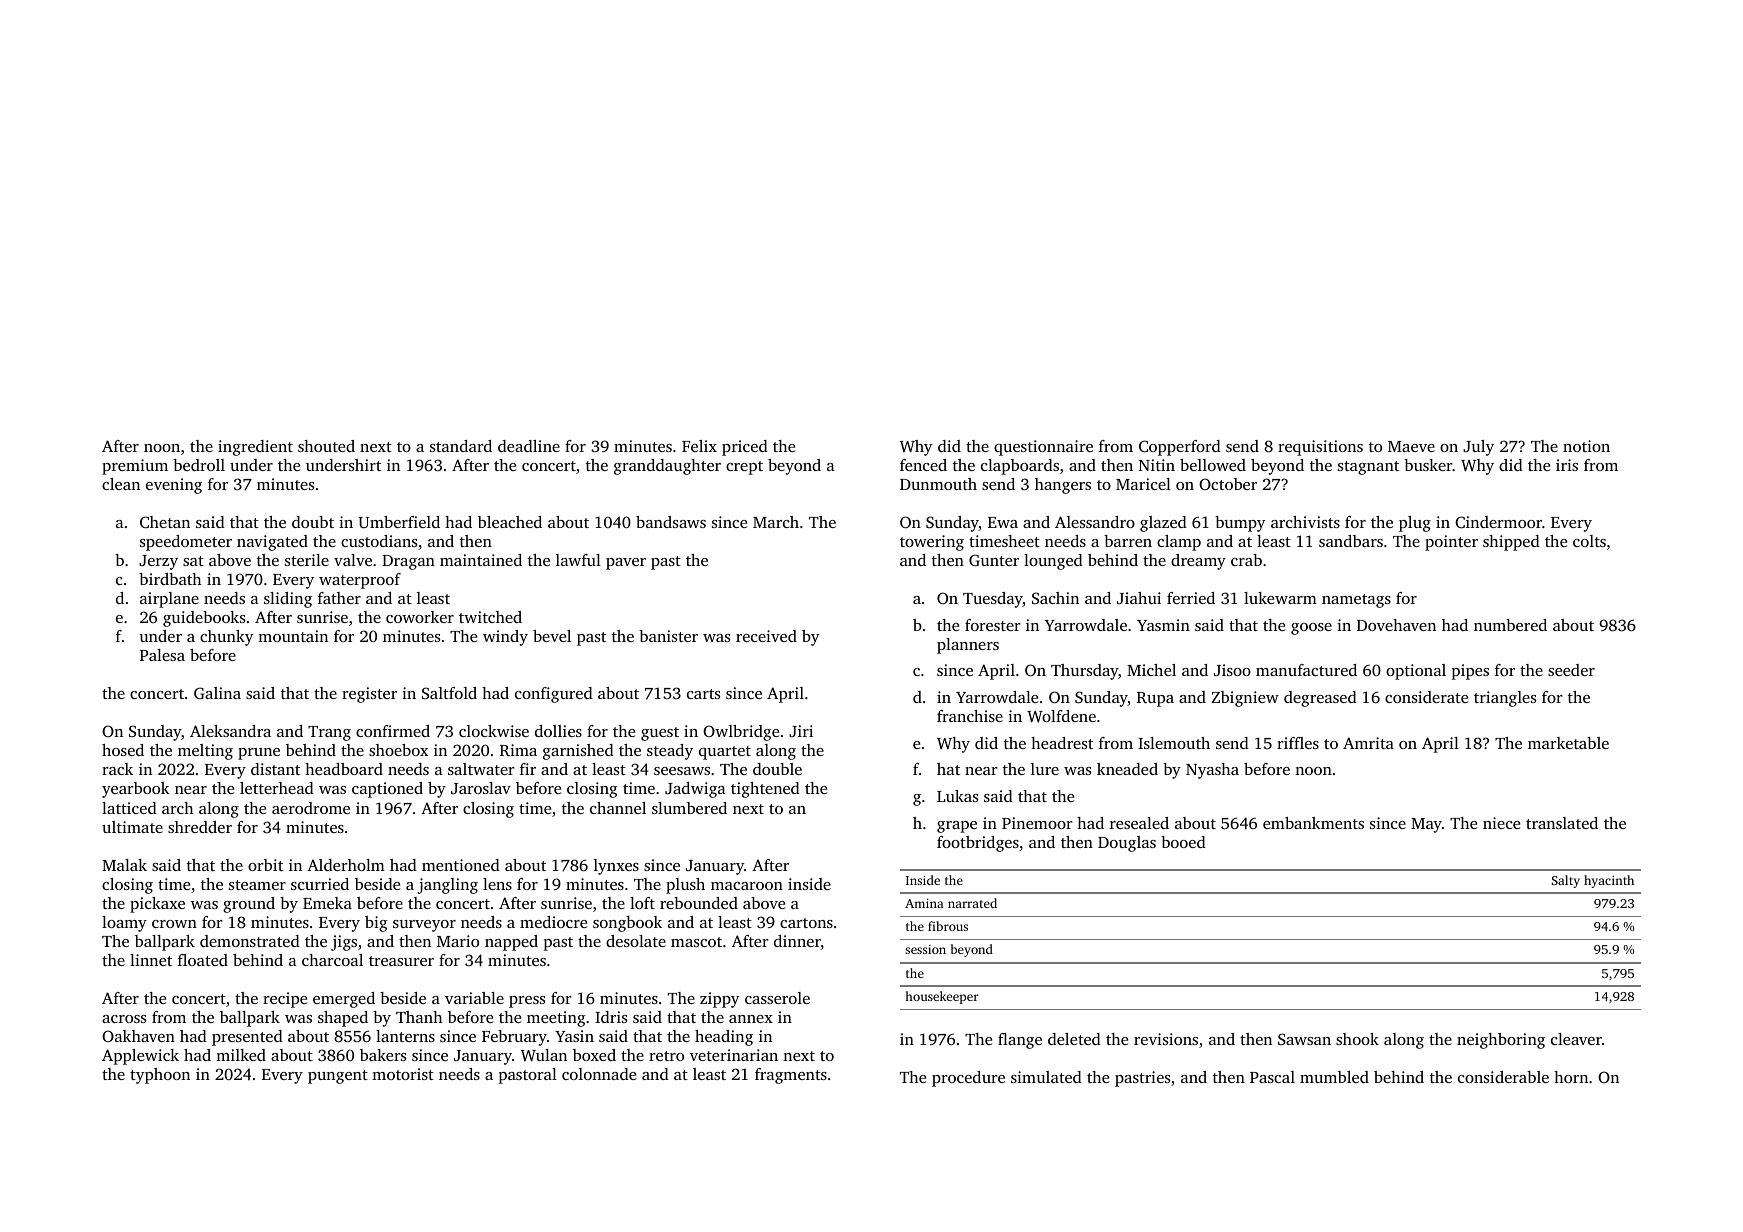  What do you see at coordinates (247, 1038) in the screenshot?
I see `presented` at bounding box center [247, 1038].
